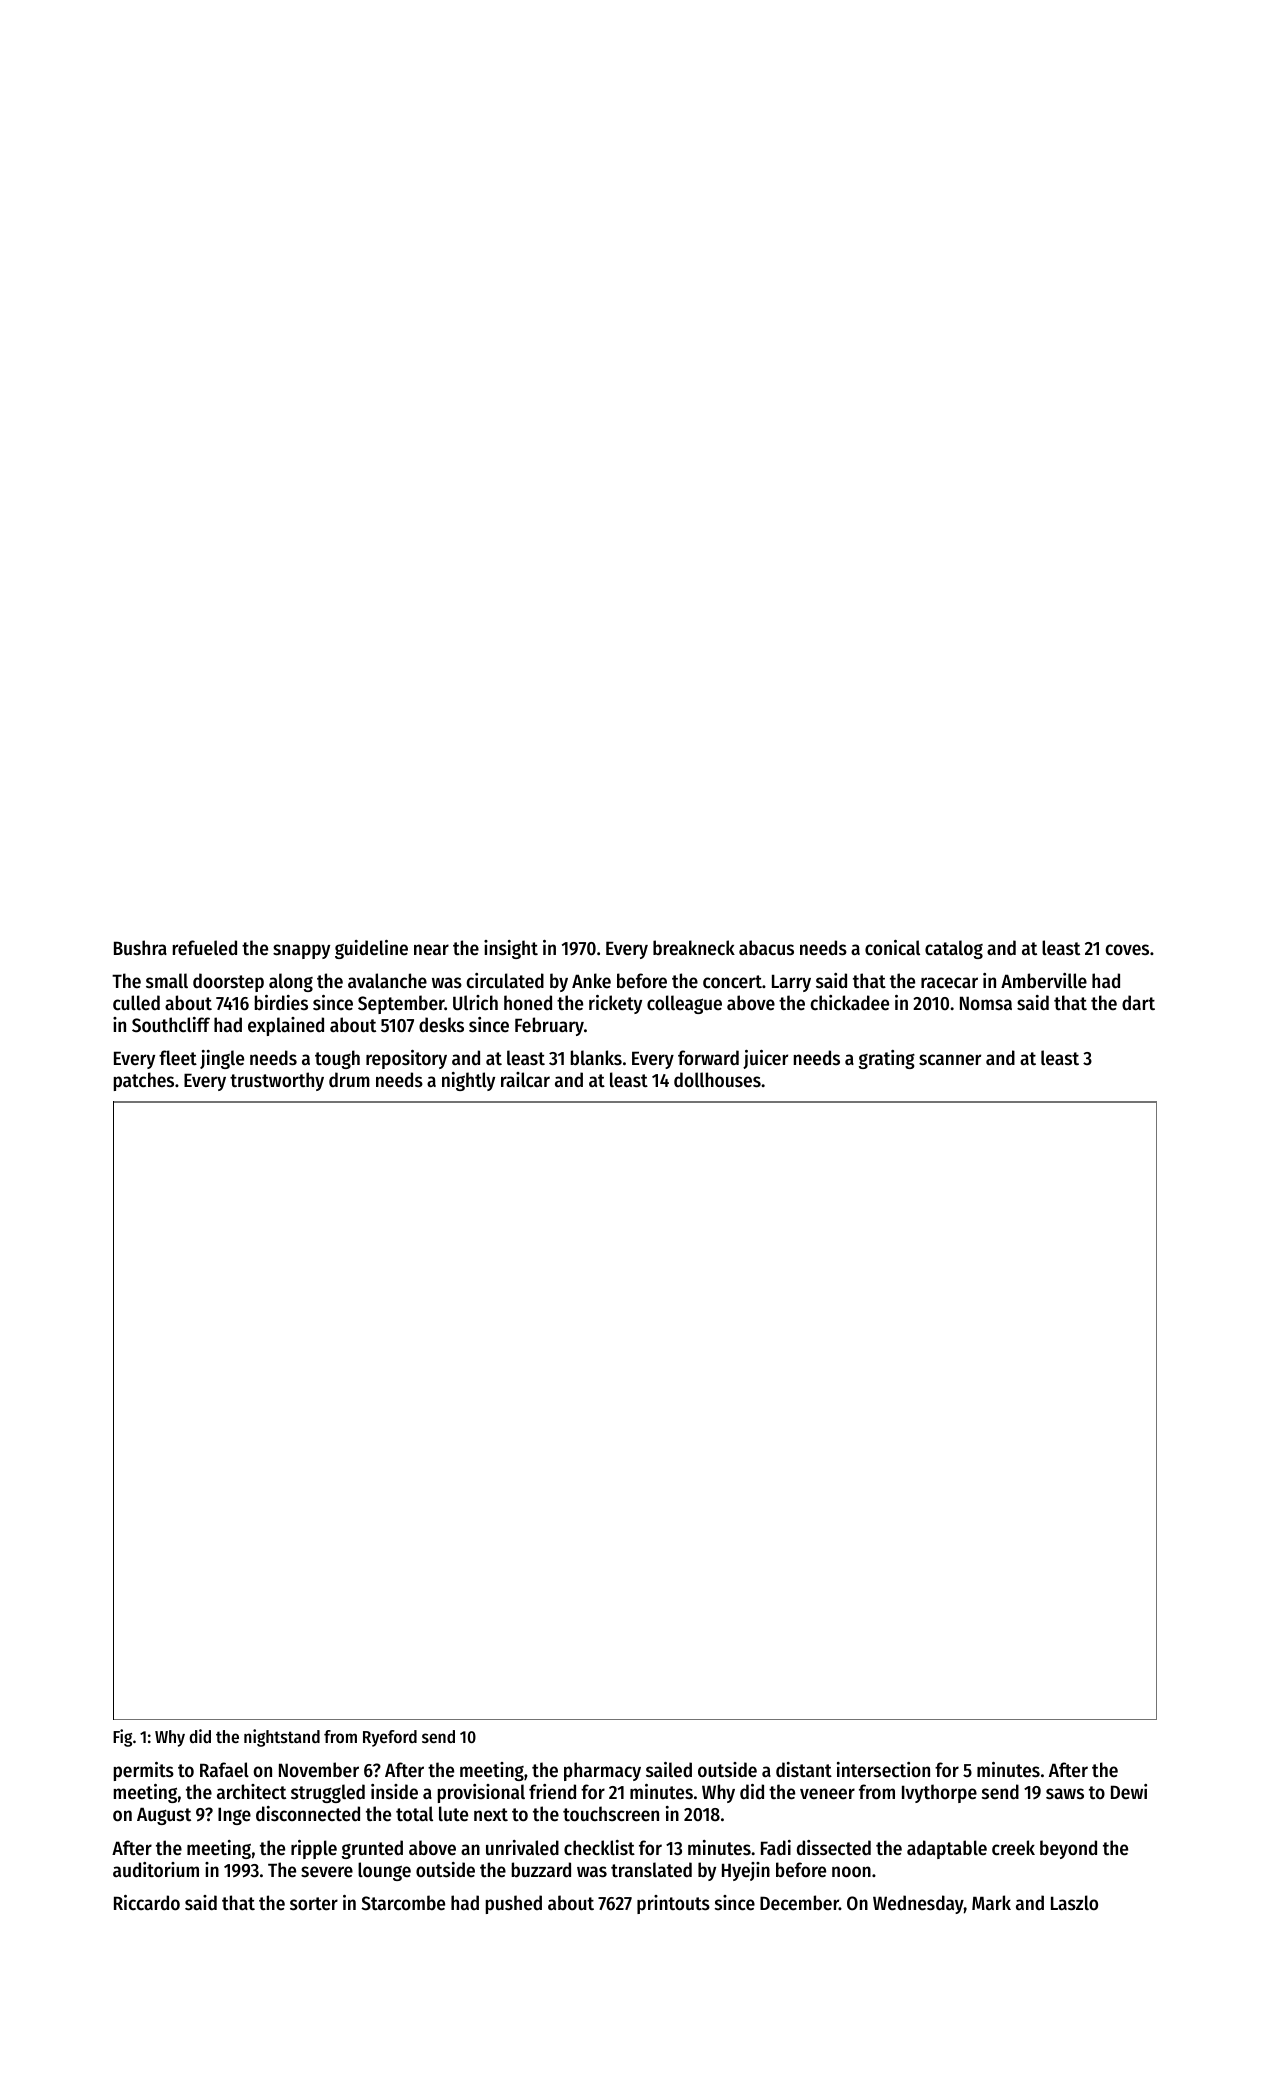 The height and width of the screenshot is (2091, 1270). Describe the element at coordinates (387, 981) in the screenshot. I see `avalanche` at that location.
